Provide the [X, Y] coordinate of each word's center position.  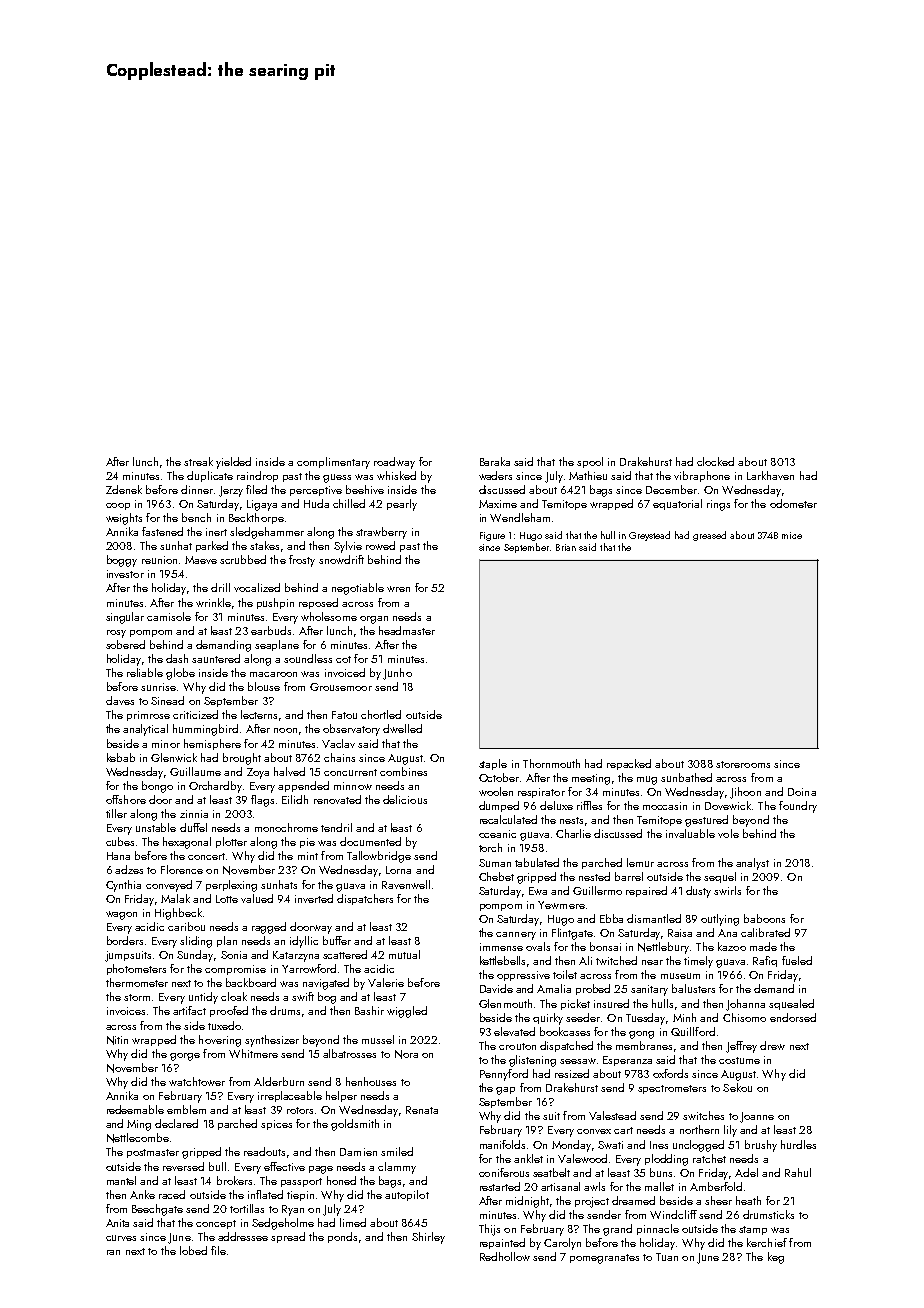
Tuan [667, 1257]
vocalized [257, 587]
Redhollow [505, 1256]
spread [288, 1237]
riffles [589, 805]
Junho [397, 674]
